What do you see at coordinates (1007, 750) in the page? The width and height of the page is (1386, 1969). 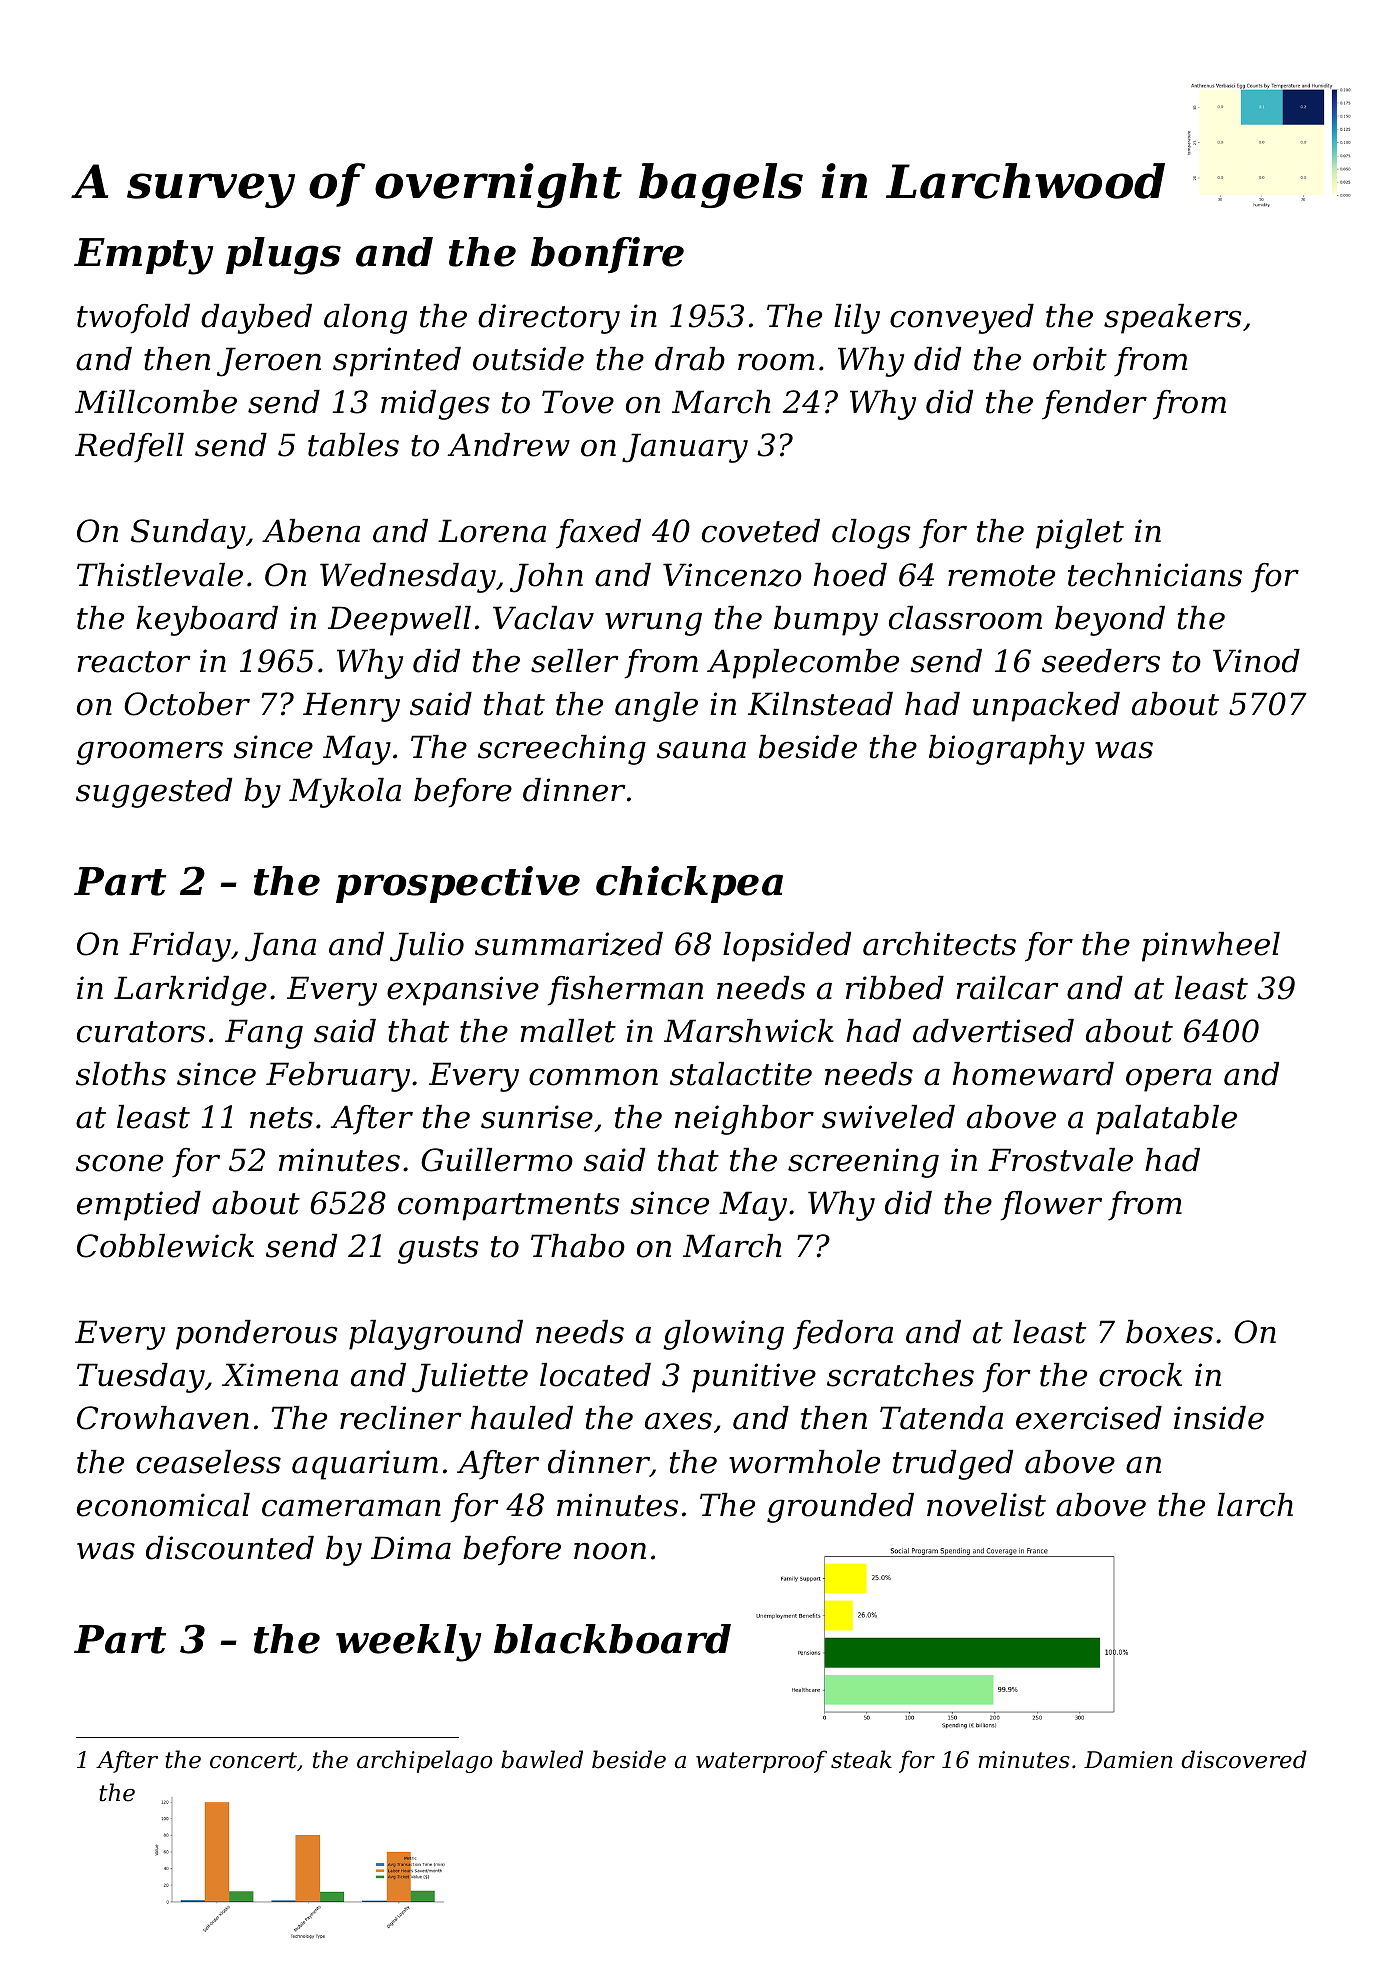 I see `biography` at bounding box center [1007, 750].
